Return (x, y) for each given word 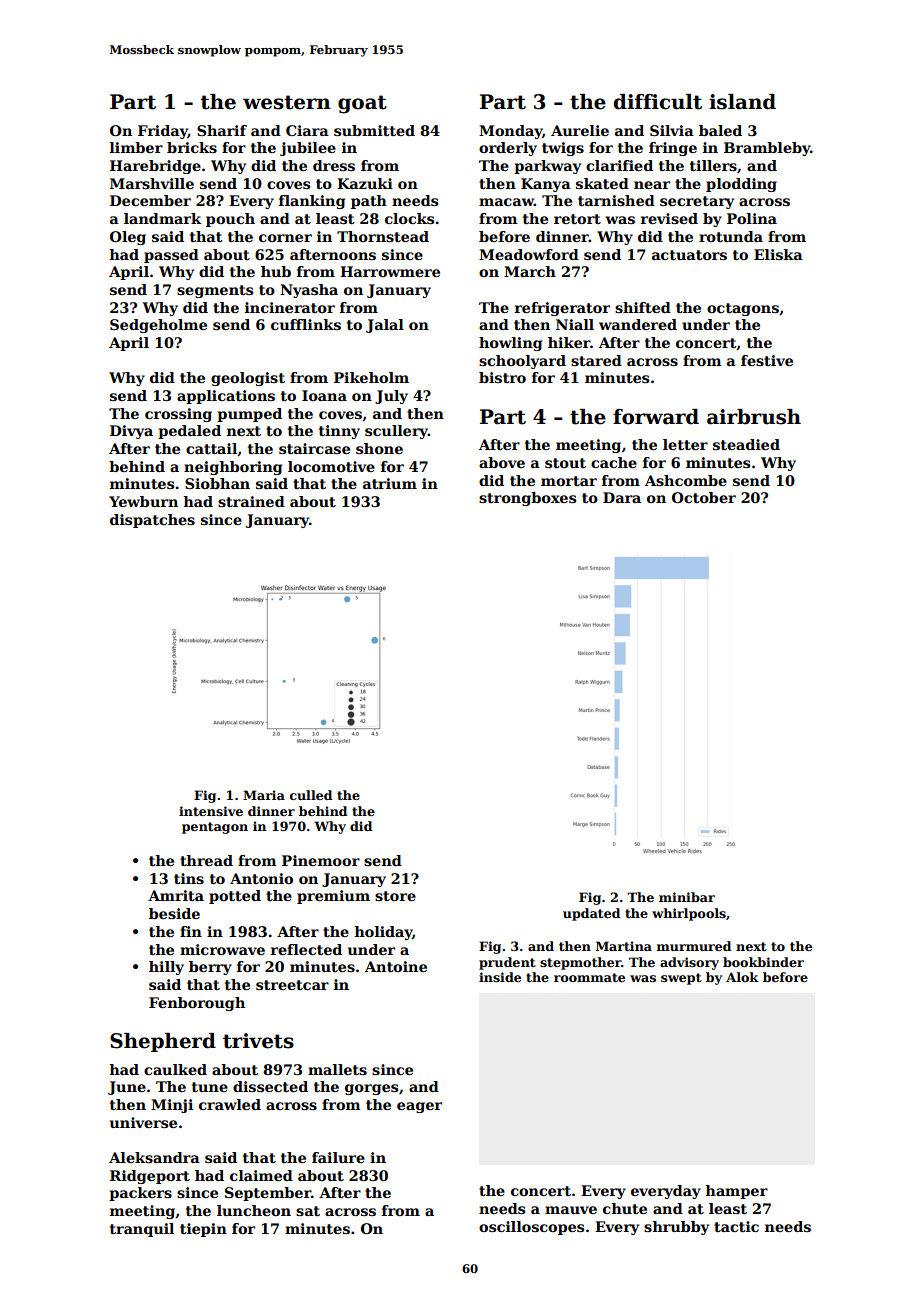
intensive (211, 811)
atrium (390, 483)
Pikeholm (371, 377)
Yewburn (143, 501)
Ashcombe (686, 480)
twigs (563, 149)
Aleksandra (154, 1157)
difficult (657, 102)
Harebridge (155, 167)
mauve (571, 1210)
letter (685, 444)
